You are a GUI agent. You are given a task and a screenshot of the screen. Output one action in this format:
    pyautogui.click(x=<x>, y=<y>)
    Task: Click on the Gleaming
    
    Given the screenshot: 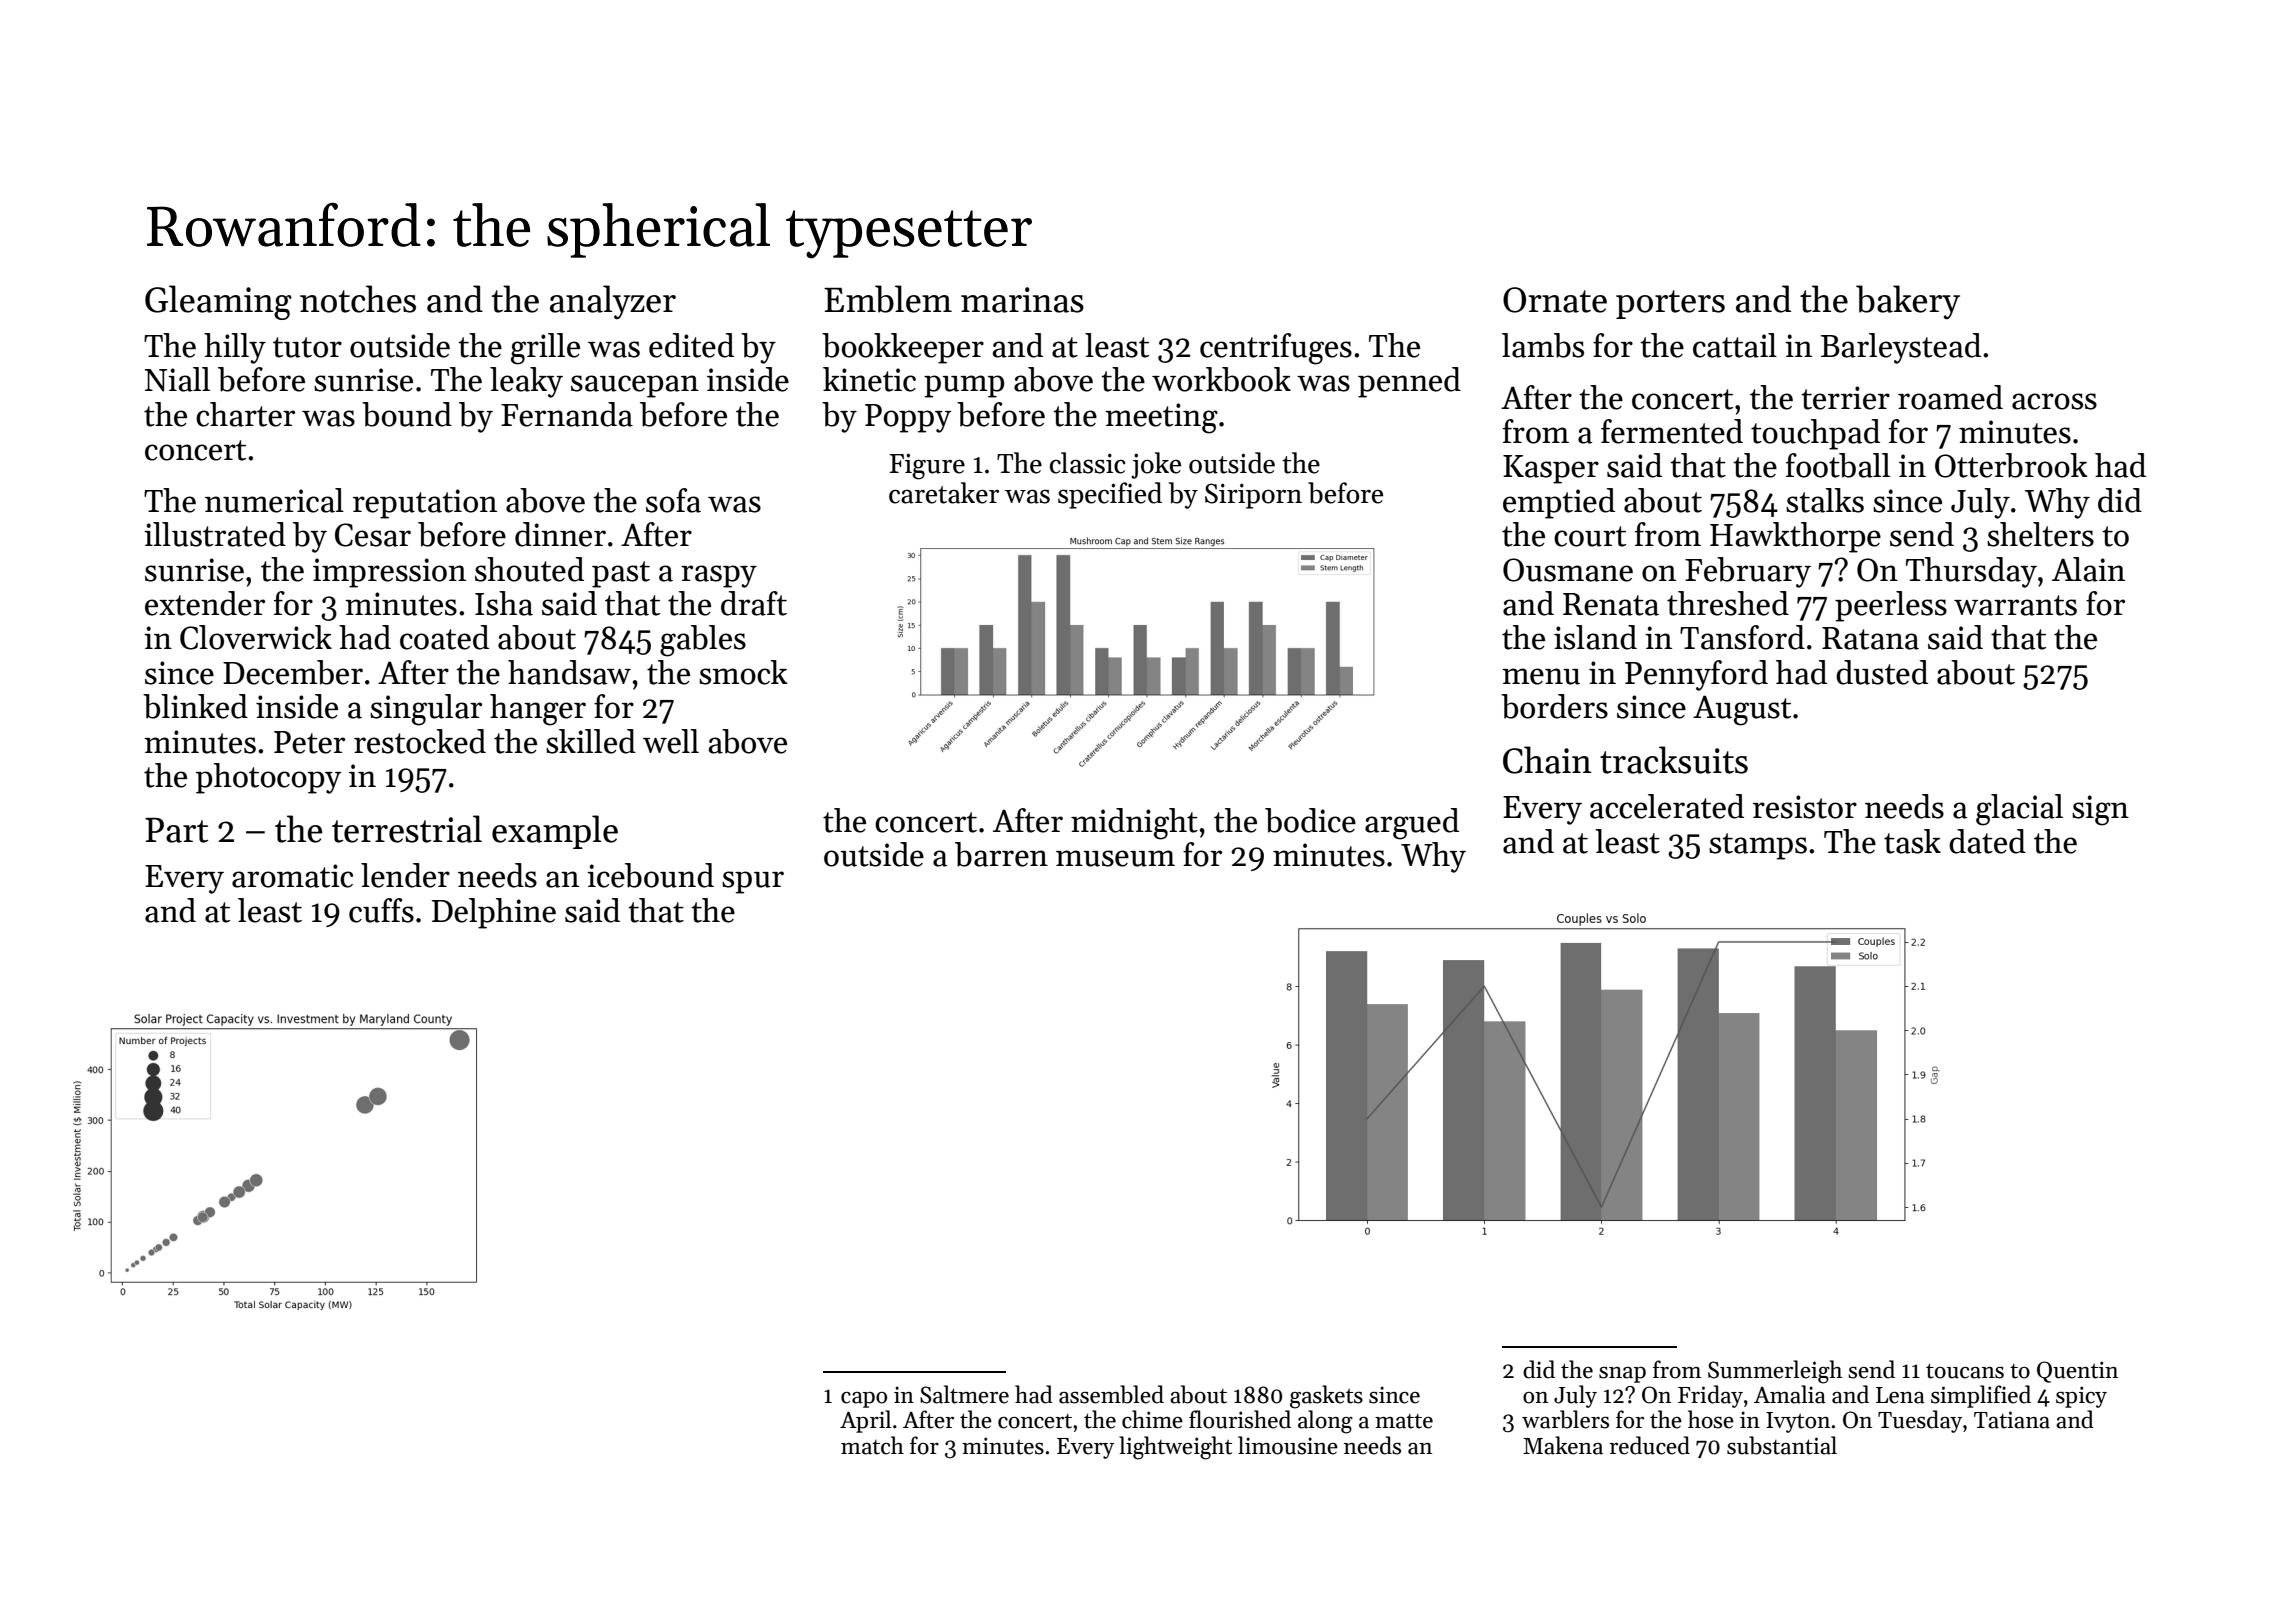 What is the action you would take?
    pyautogui.click(x=218, y=302)
